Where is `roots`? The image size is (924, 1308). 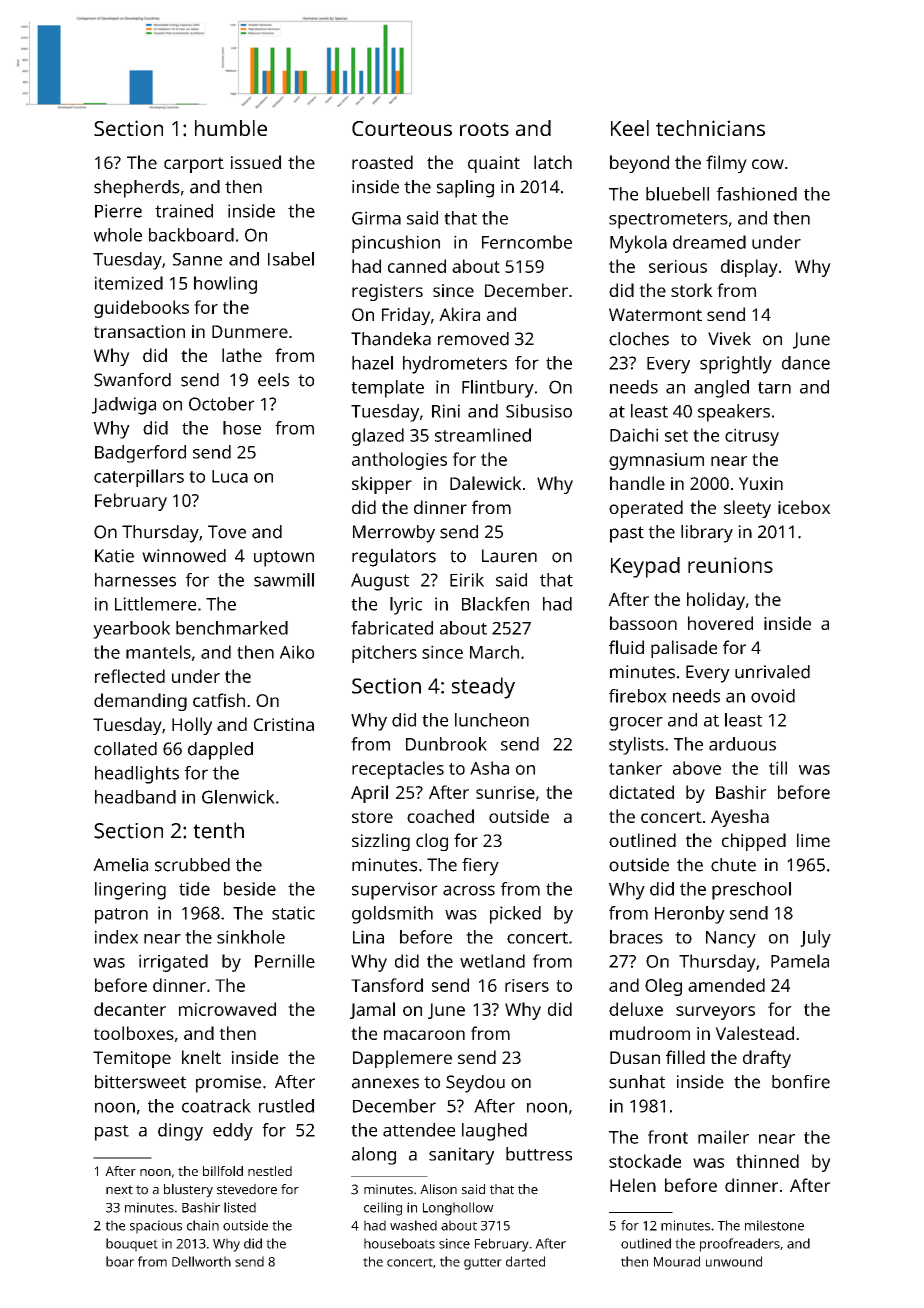
roots is located at coordinates (484, 129).
